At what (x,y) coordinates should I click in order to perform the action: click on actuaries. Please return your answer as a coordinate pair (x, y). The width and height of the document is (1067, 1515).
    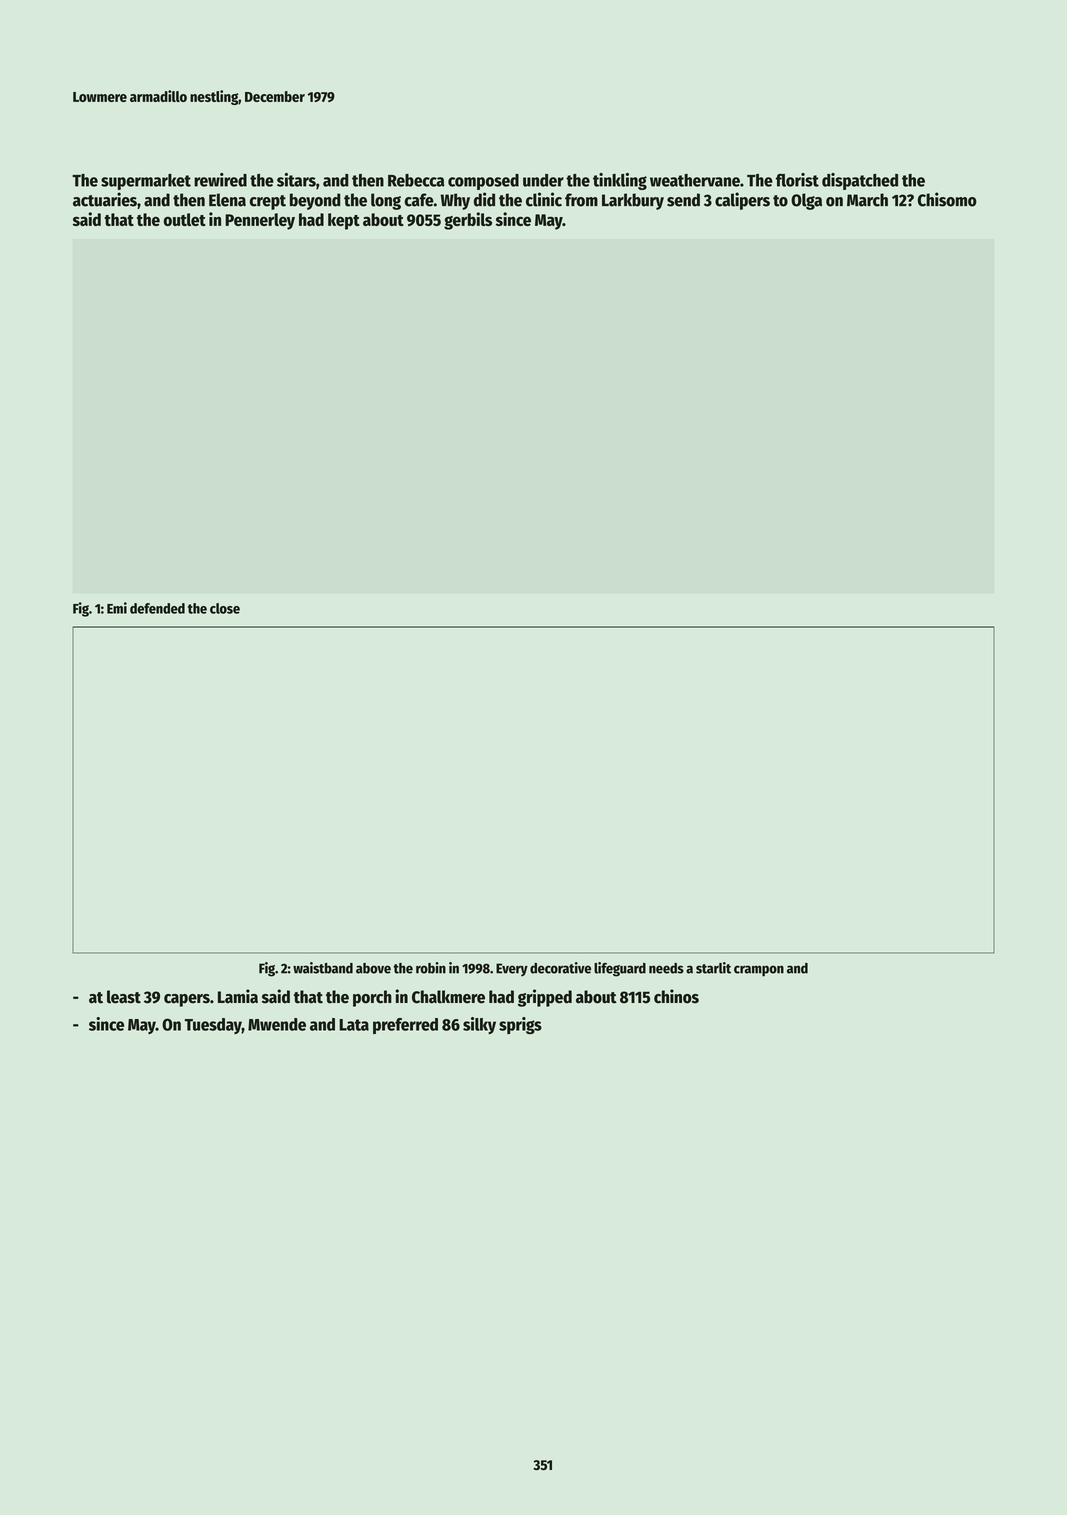
    Looking at the image, I should click on (105, 199).
